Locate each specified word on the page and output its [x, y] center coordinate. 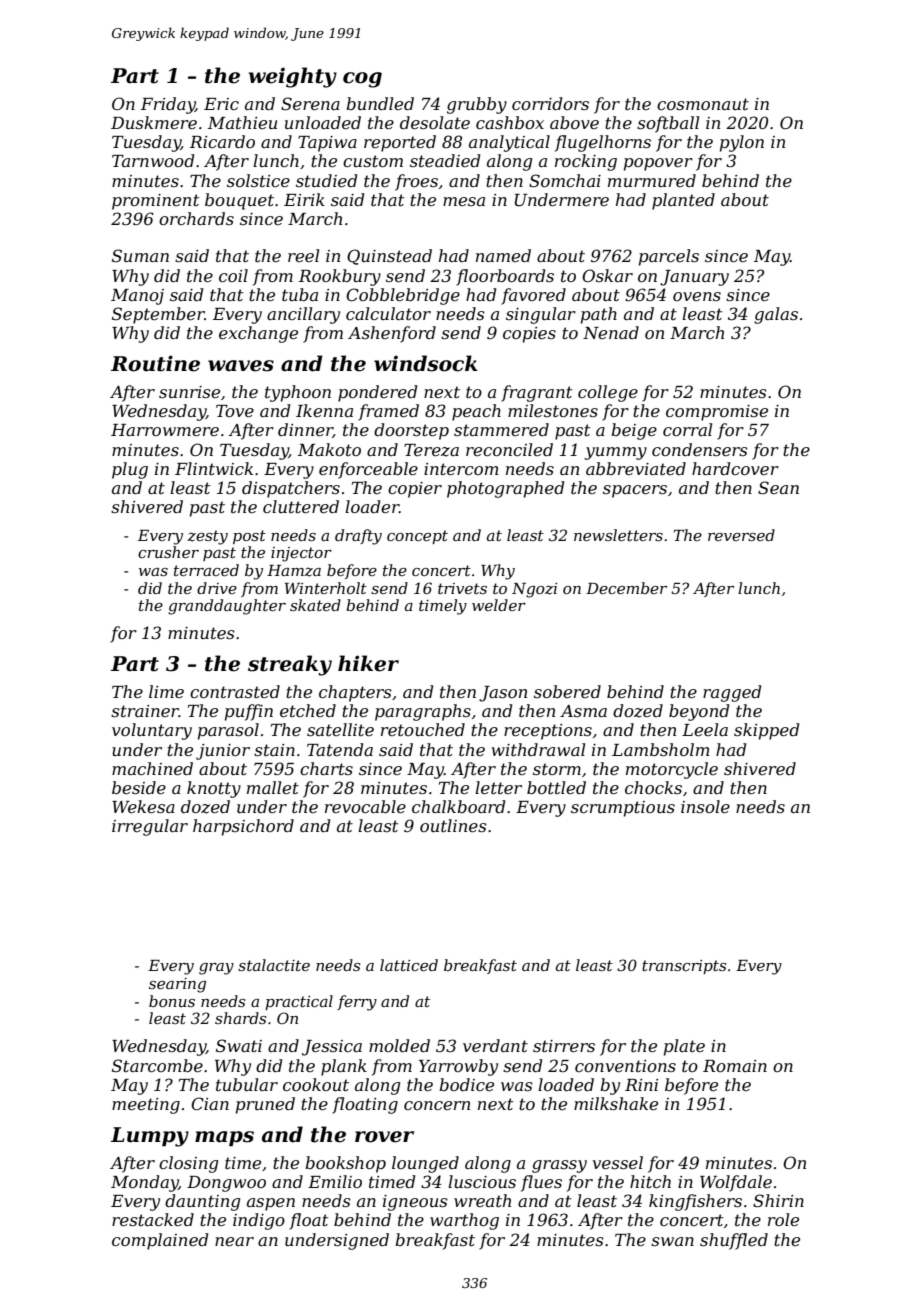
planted [683, 201]
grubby [477, 105]
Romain [735, 1066]
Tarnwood [153, 160]
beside [139, 787]
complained [160, 1241]
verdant [495, 1045]
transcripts [684, 967]
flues [541, 1183]
